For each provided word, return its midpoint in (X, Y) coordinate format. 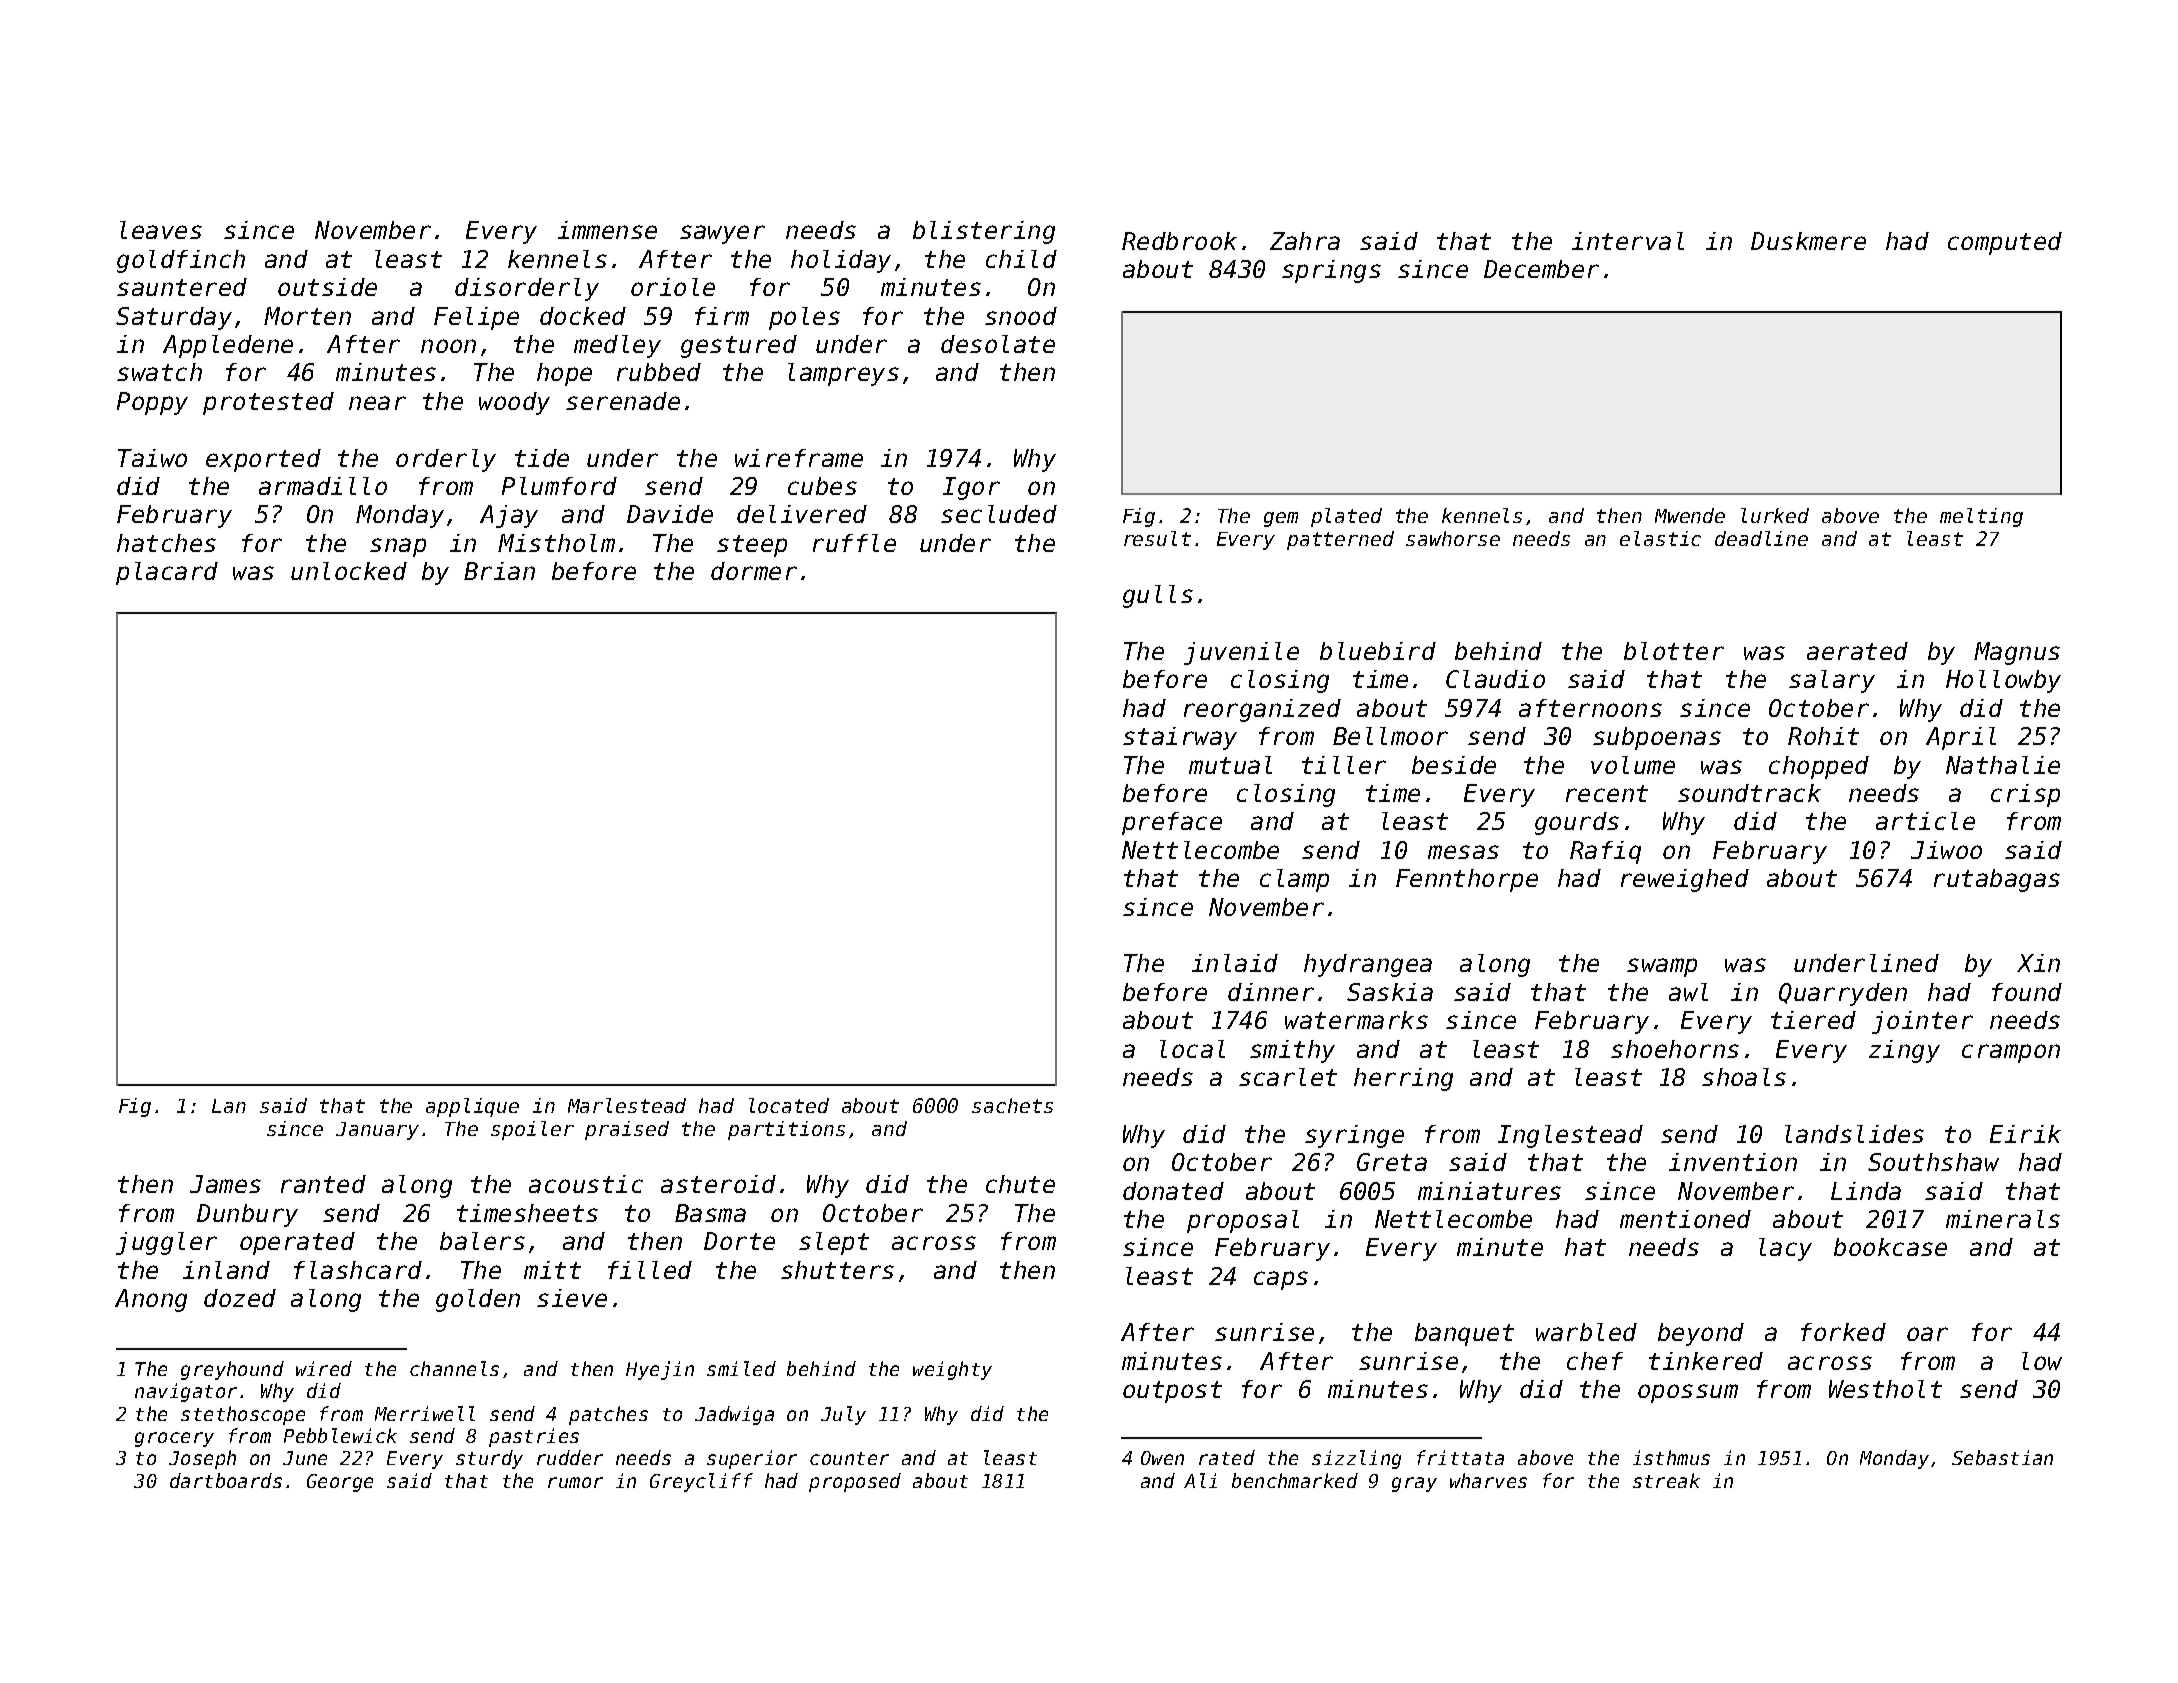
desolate (998, 344)
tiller (1344, 765)
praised (627, 1130)
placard (167, 573)
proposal (1243, 1221)
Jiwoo (1946, 850)
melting (1981, 517)
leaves (161, 230)
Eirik (2025, 1134)
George (340, 1483)
